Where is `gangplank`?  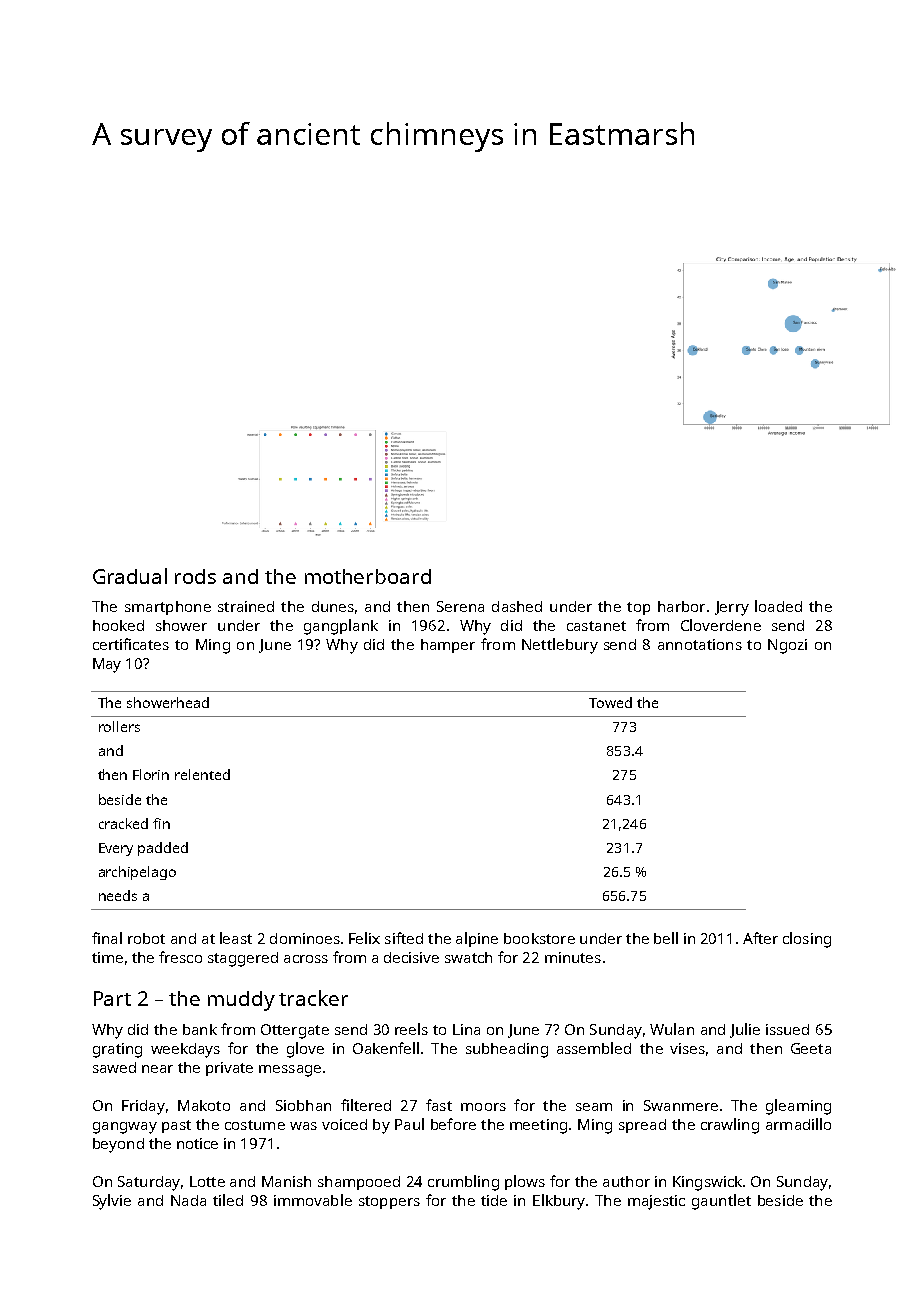 gangplank is located at coordinates (341, 627).
